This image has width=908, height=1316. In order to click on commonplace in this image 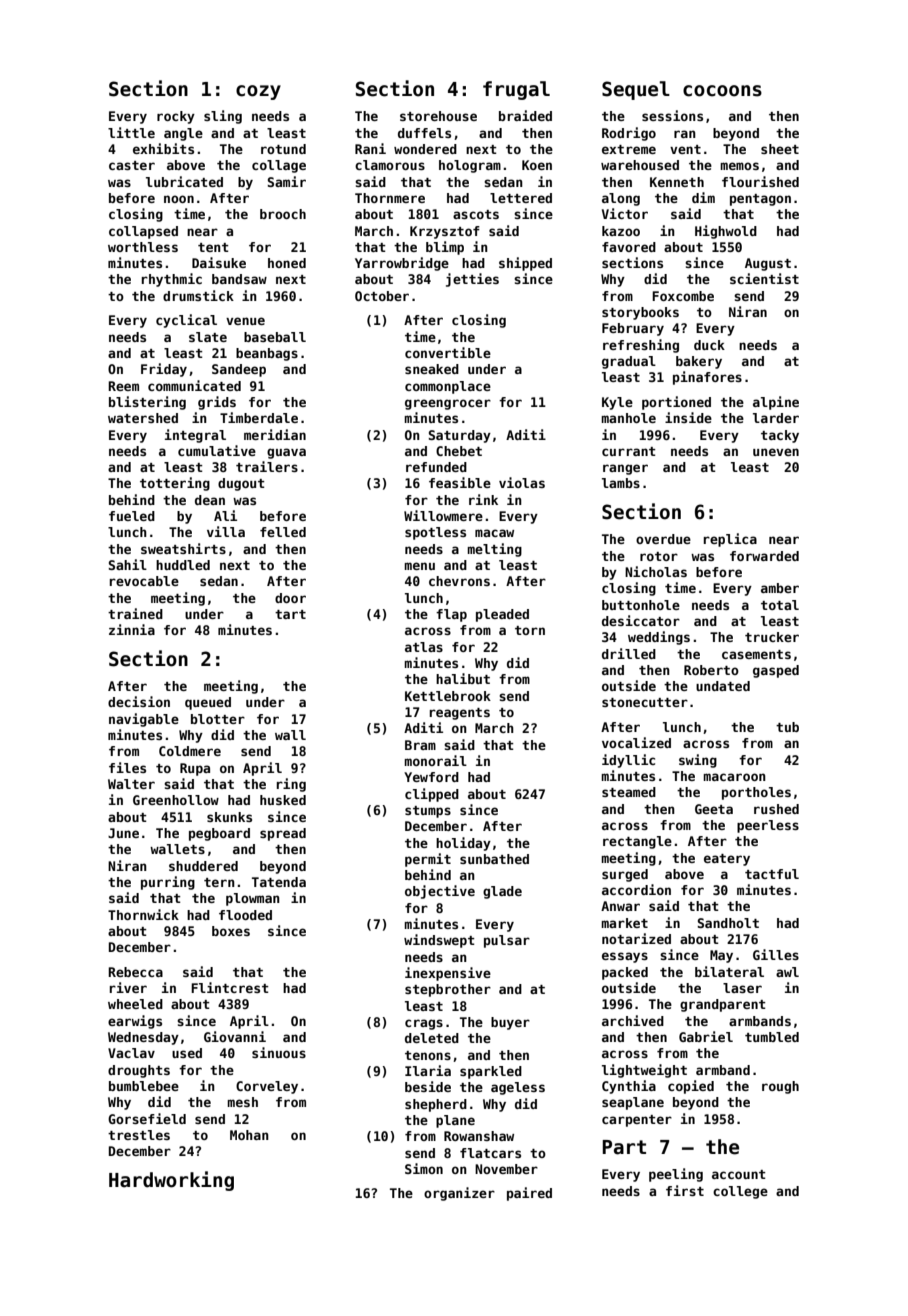, I will do `click(448, 387)`.
